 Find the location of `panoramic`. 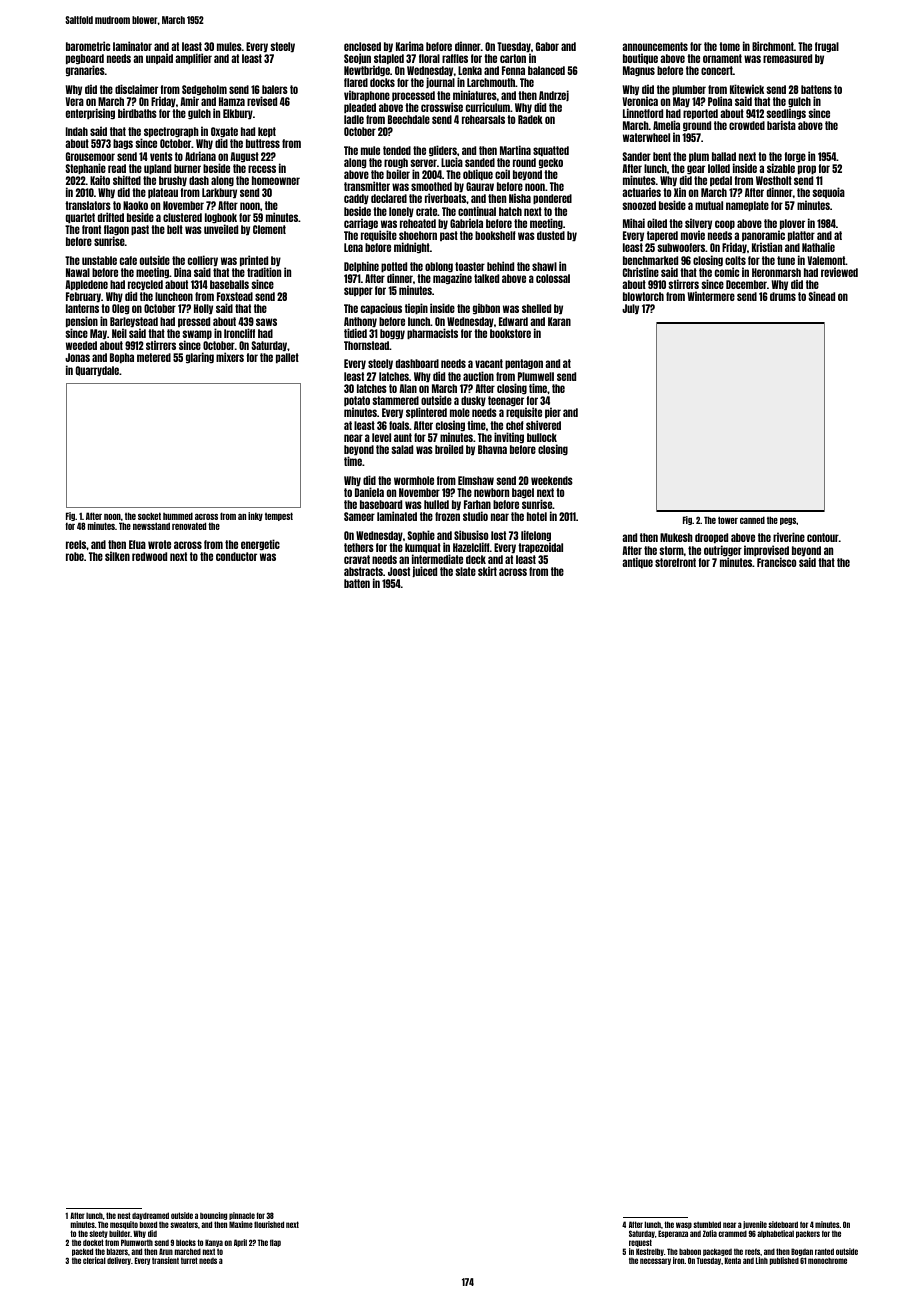

panoramic is located at coordinates (763, 236).
